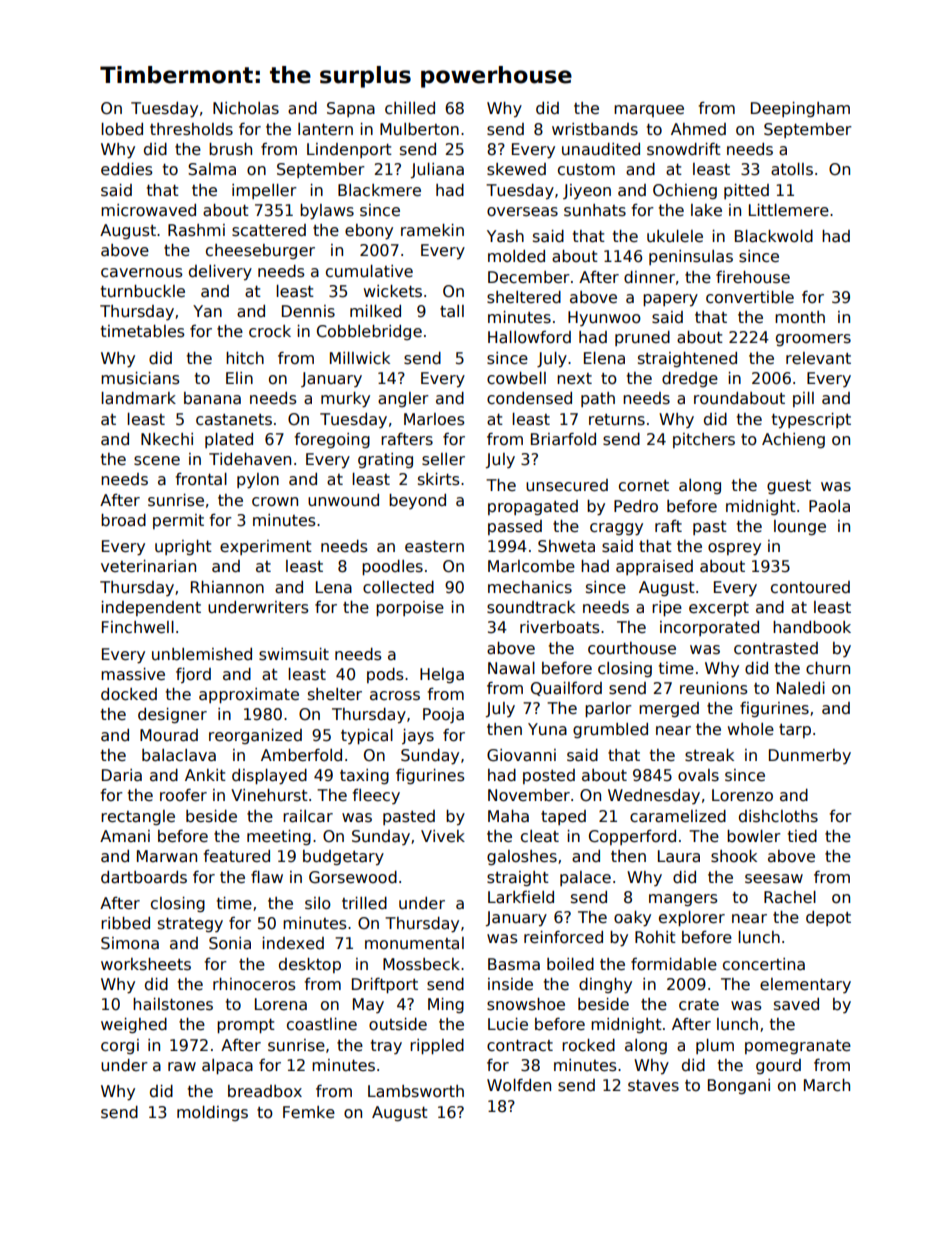  I want to click on handbook, so click(812, 627).
